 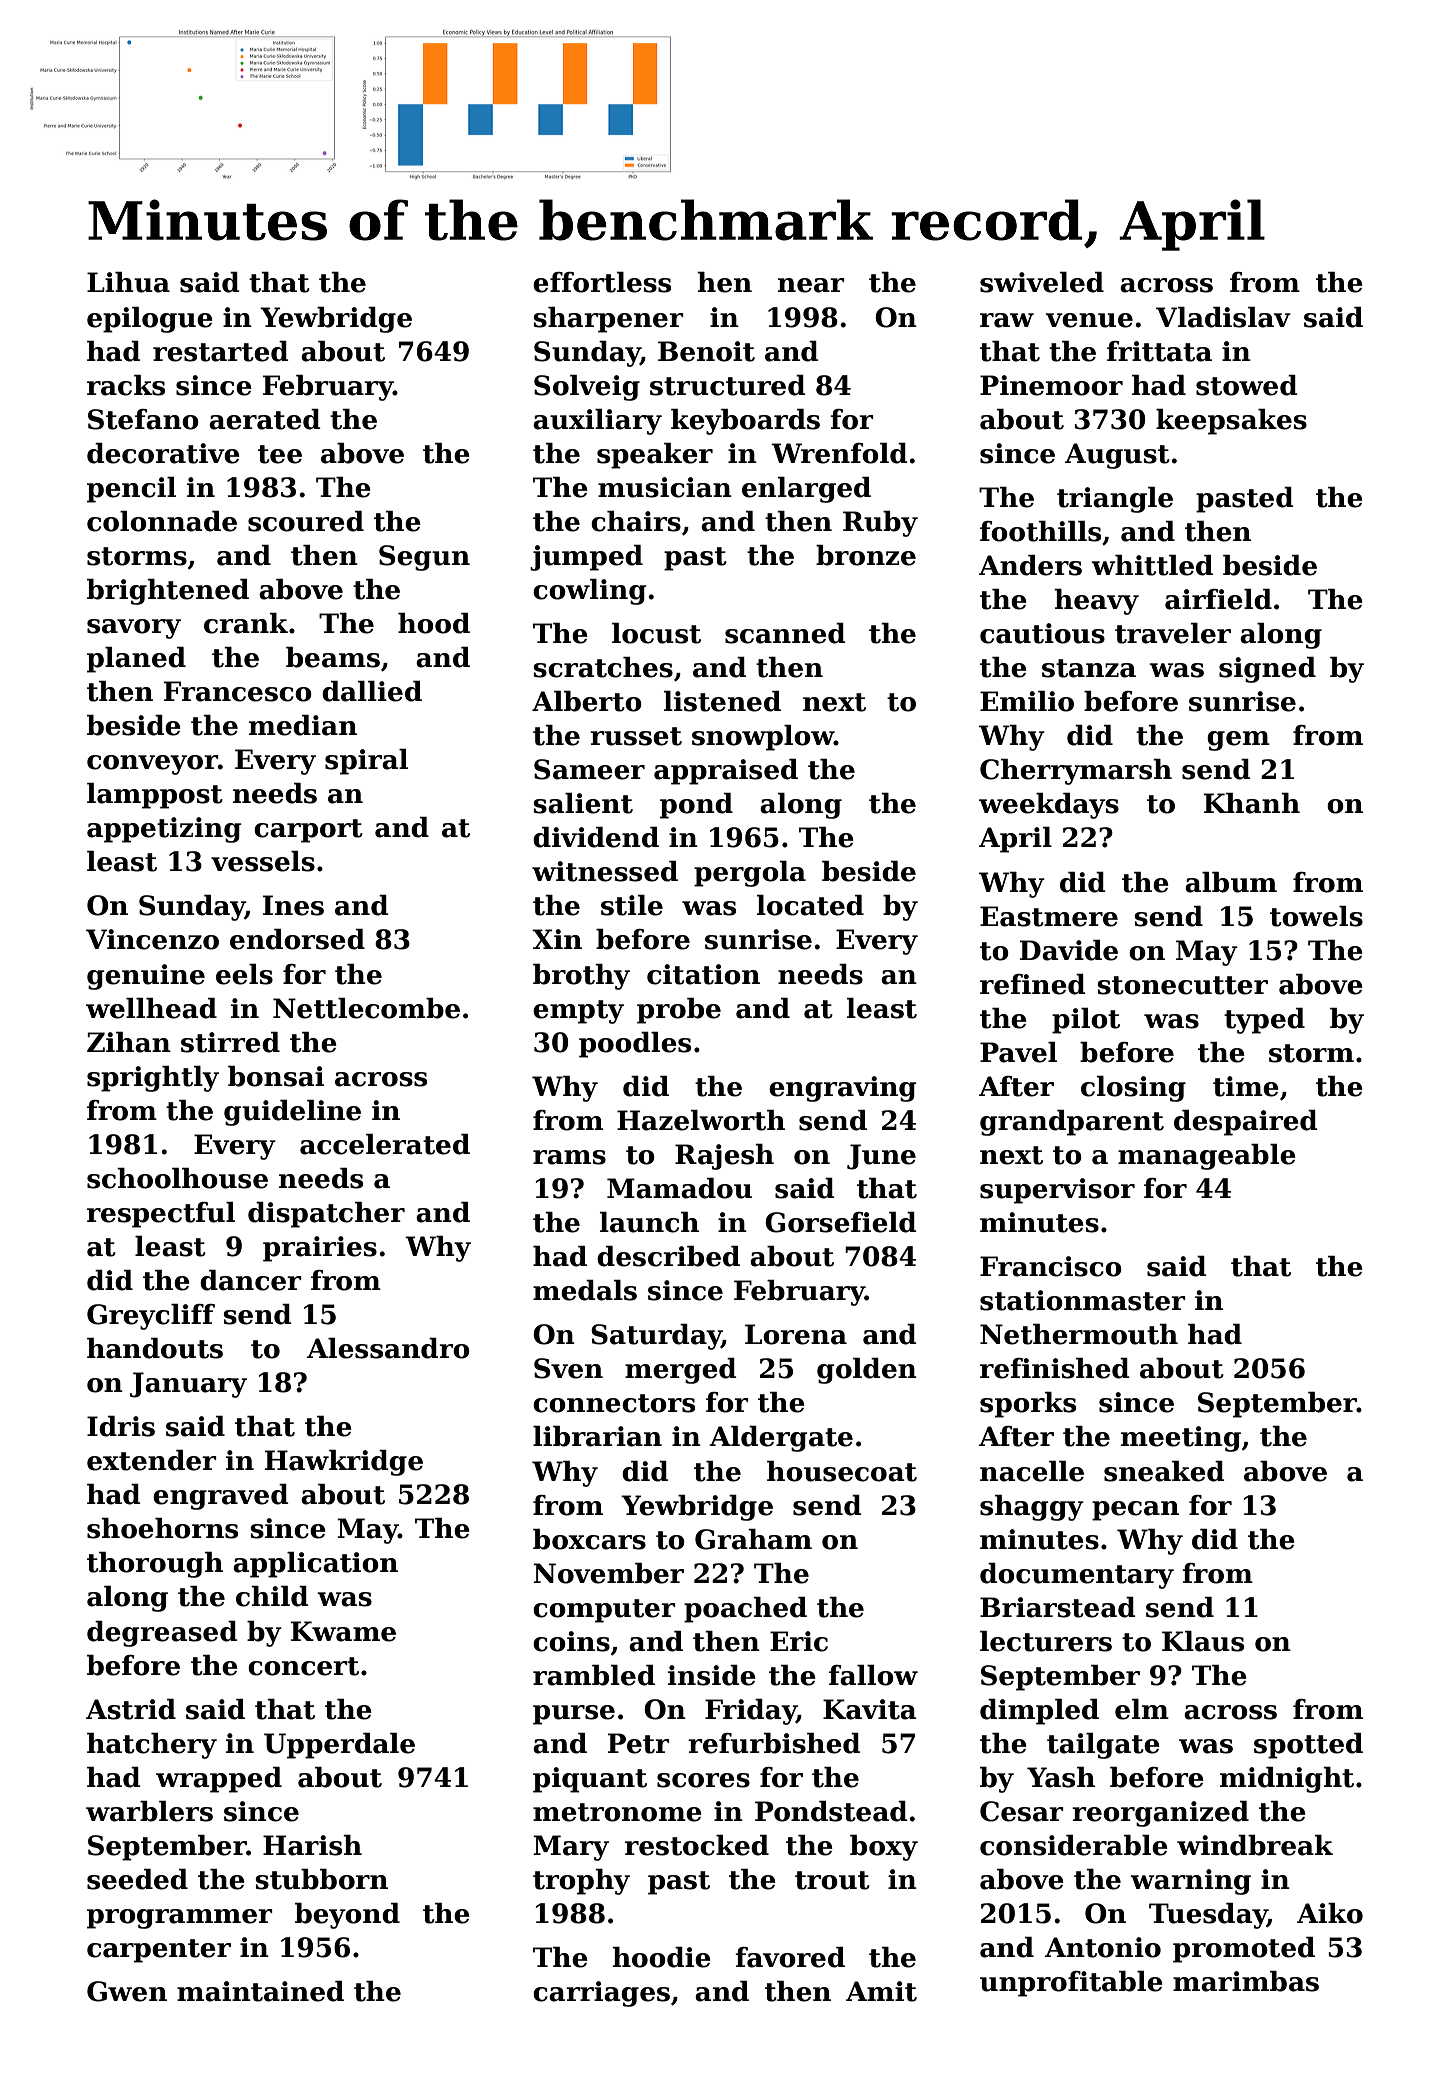 What do you see at coordinates (343, 1631) in the screenshot?
I see `Kwame` at bounding box center [343, 1631].
